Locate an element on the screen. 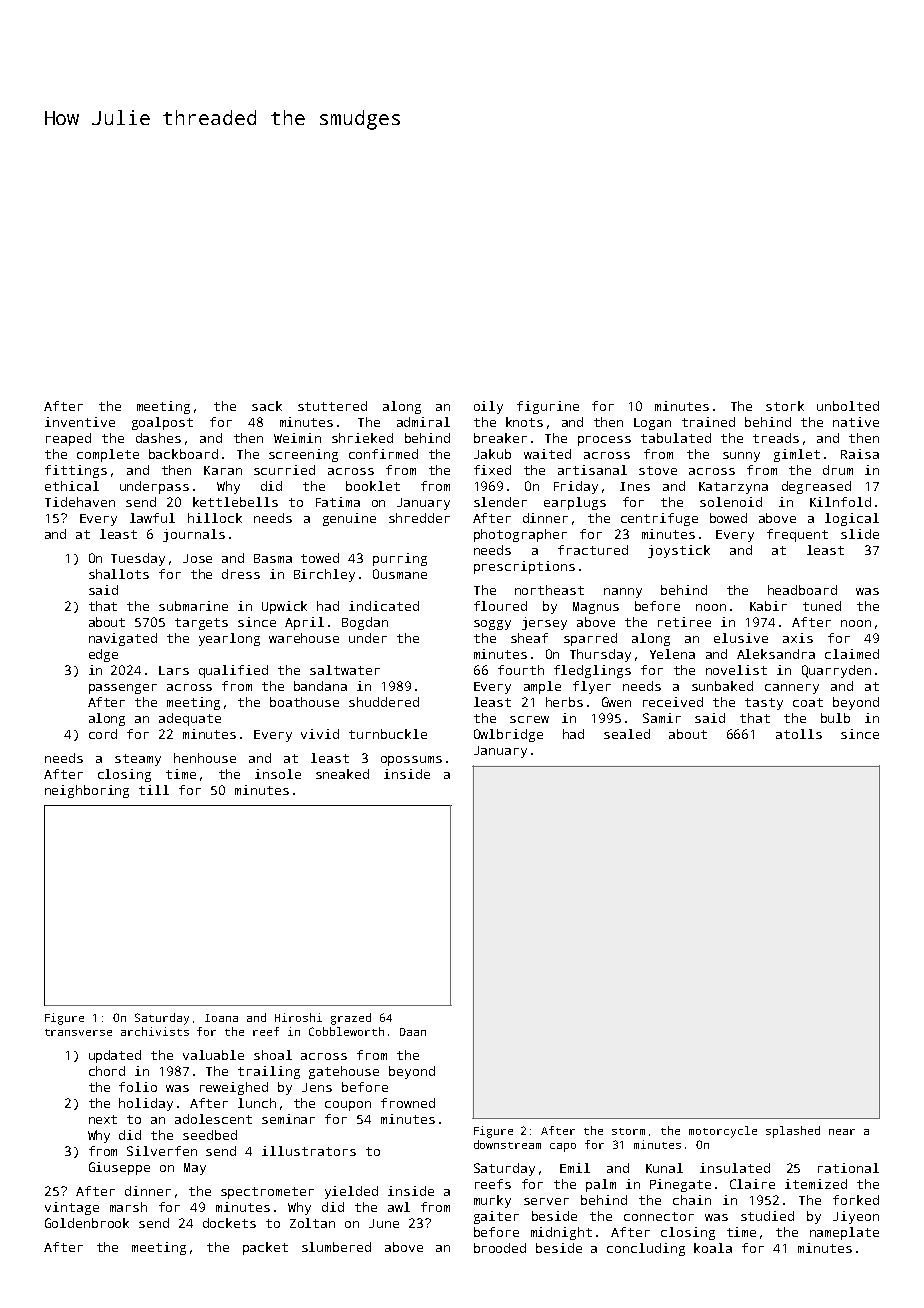 The image size is (924, 1308). sunbaked is located at coordinates (722, 686).
